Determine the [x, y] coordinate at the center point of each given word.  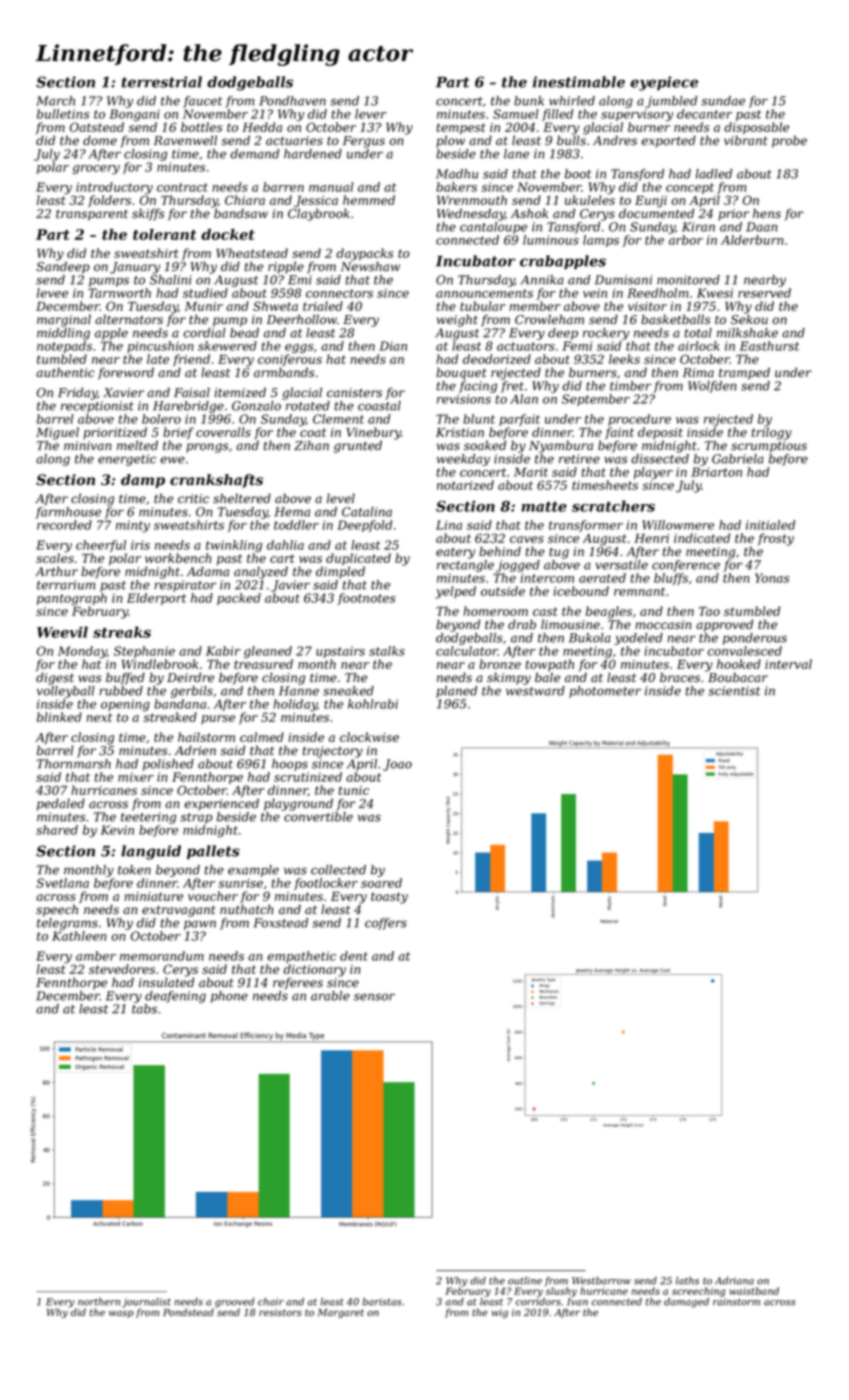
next [99, 717]
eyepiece [664, 83]
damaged [686, 1303]
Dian [393, 346]
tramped [744, 373]
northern [99, 1302]
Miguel [57, 433]
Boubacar [738, 677]
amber [96, 956]
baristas [382, 1302]
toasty [389, 898]
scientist [734, 691]
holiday [295, 705]
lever [371, 114]
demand [254, 154]
